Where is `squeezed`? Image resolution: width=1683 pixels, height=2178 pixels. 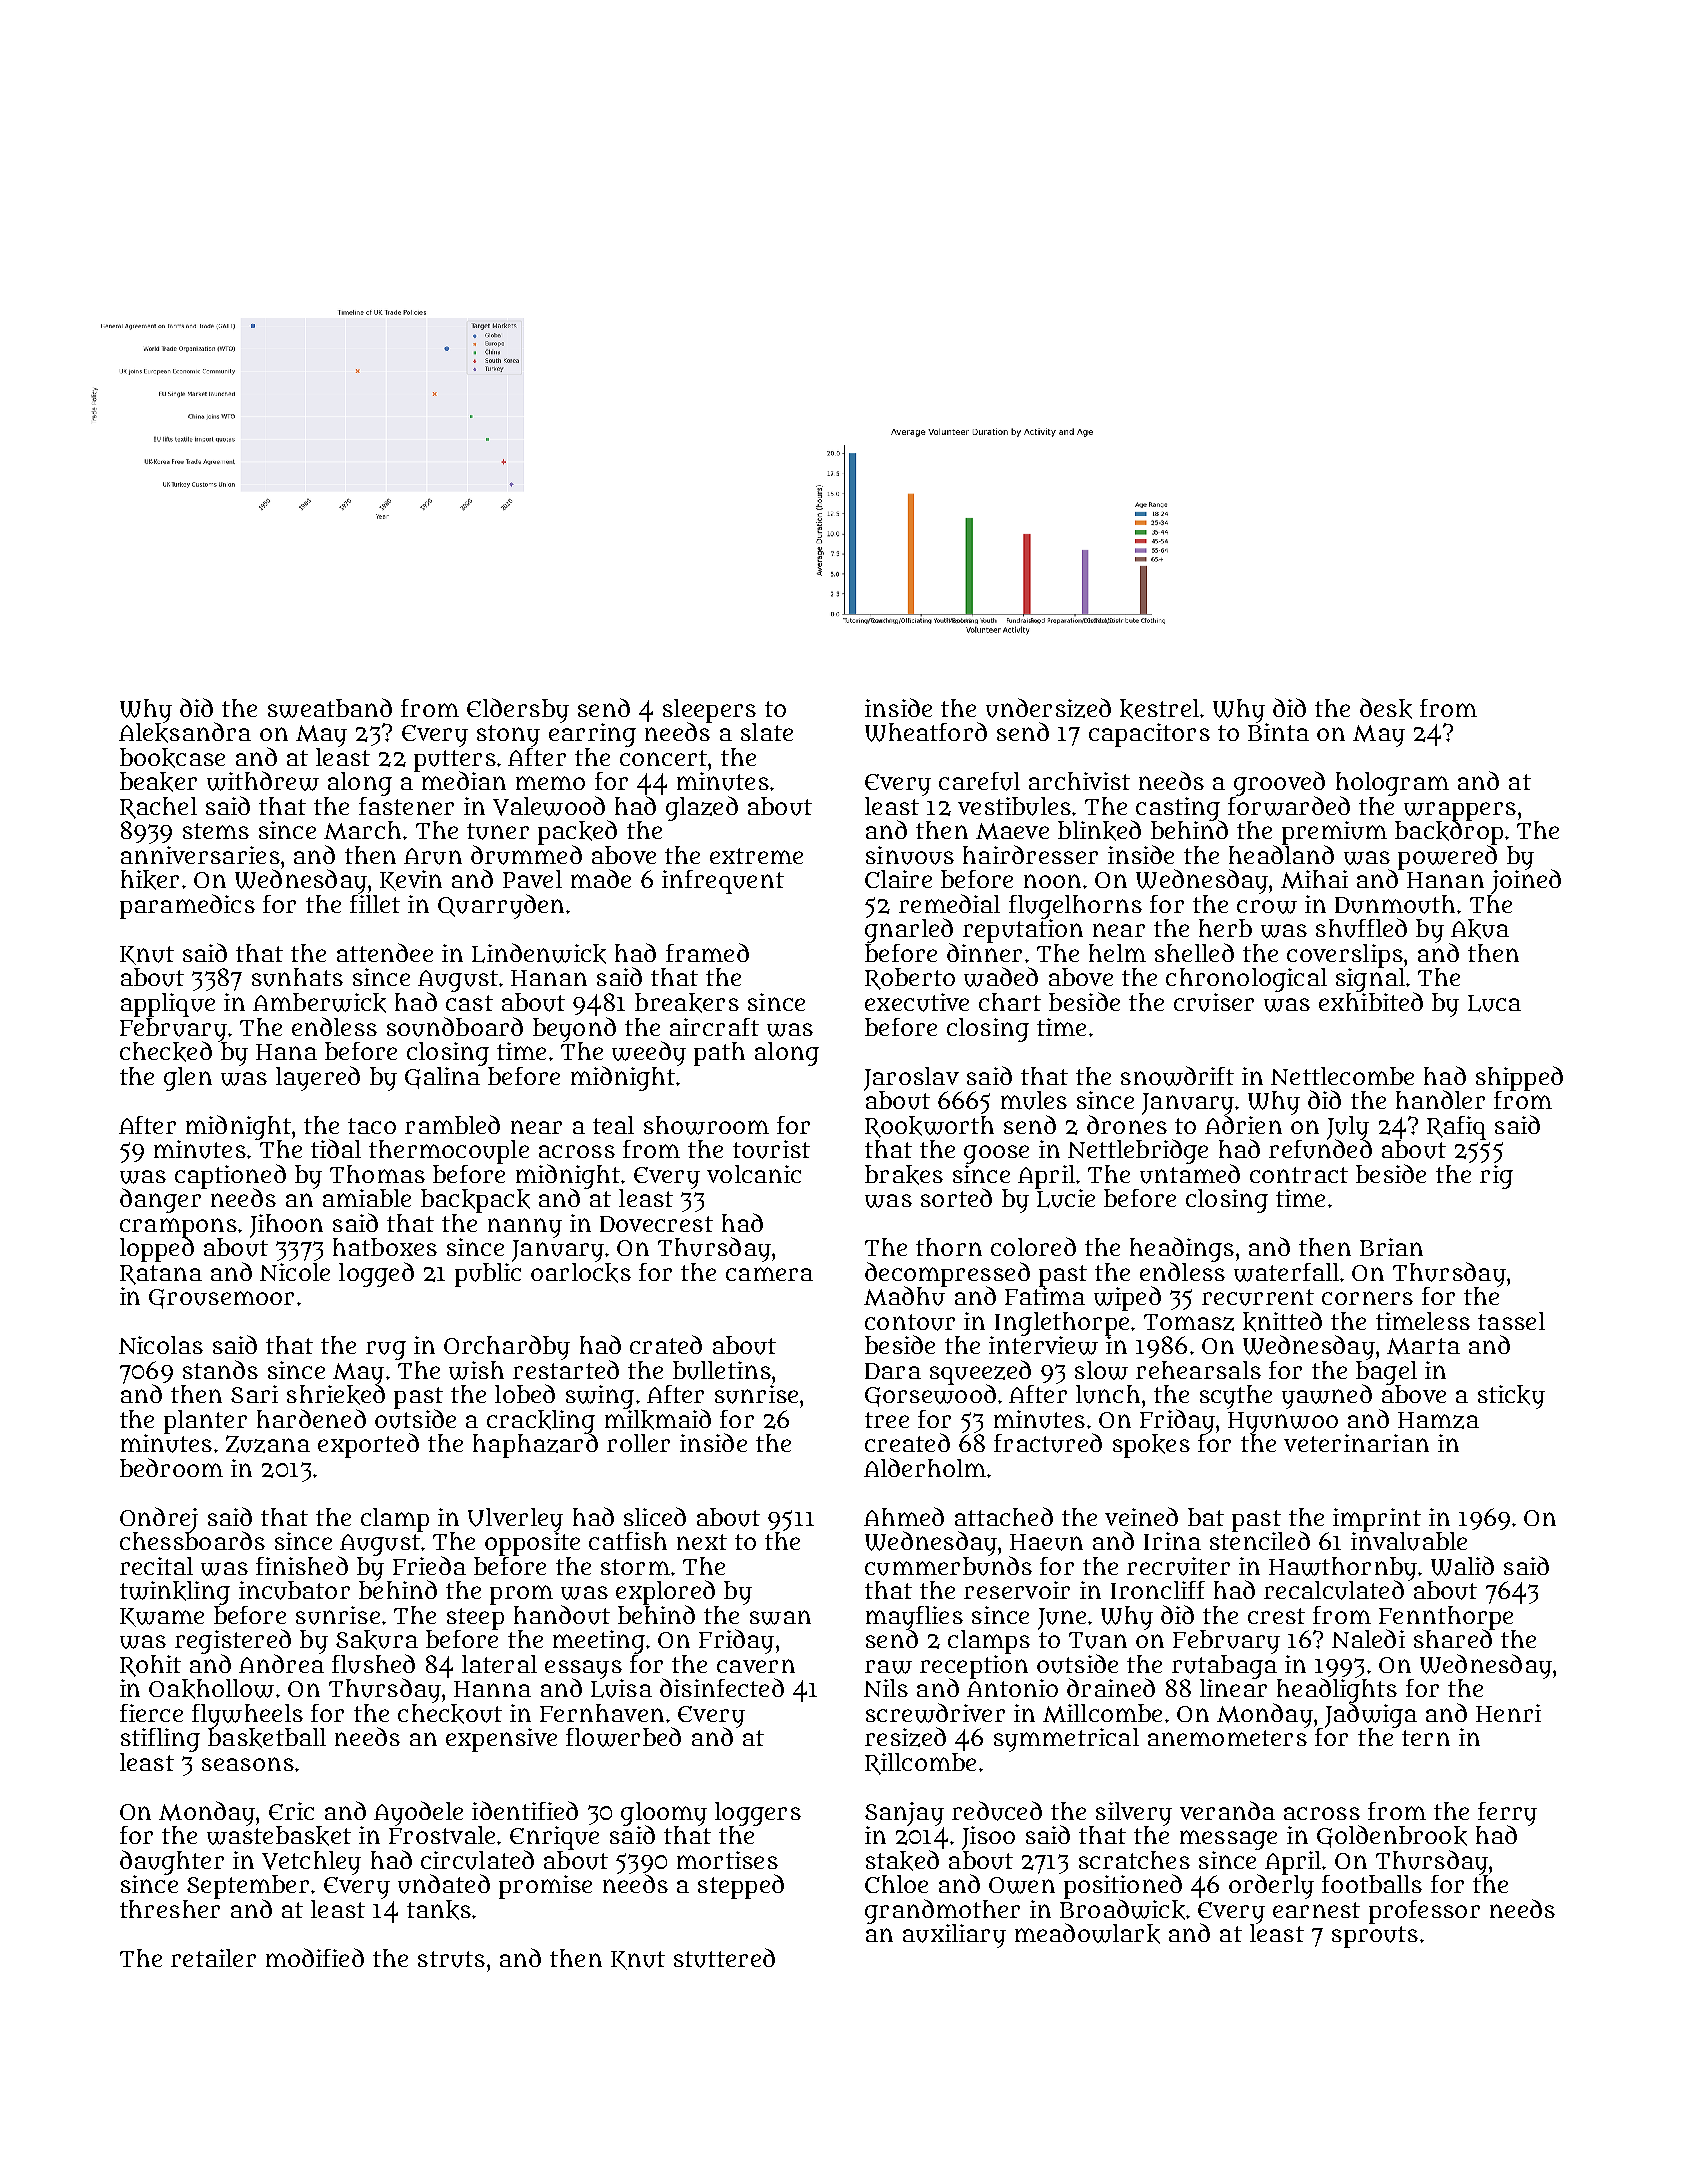 squeezed is located at coordinates (980, 1372).
